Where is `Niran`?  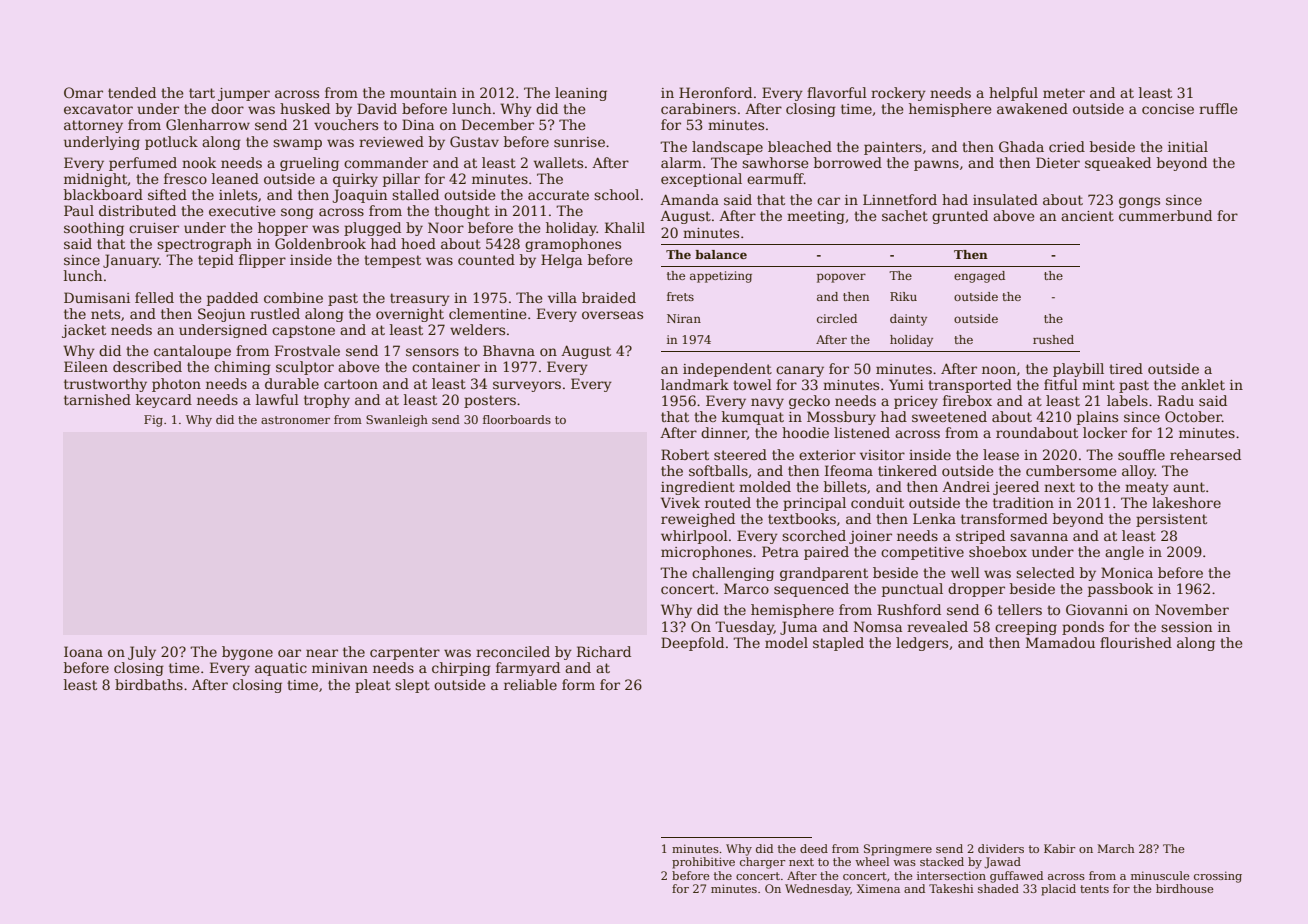 Niran is located at coordinates (684, 318).
